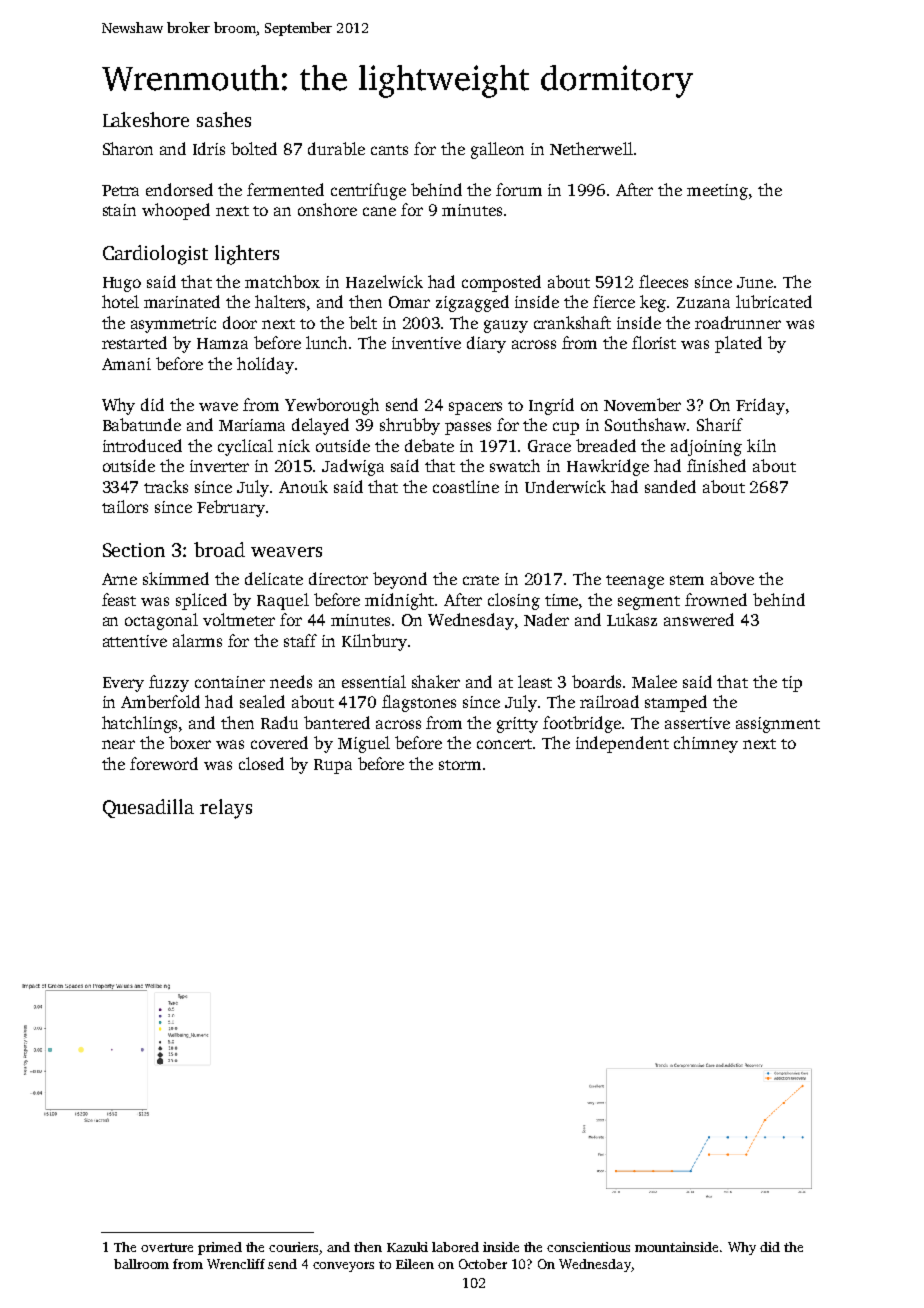 The image size is (924, 1308). Describe the element at coordinates (635, 582) in the screenshot. I see `teenage` at that location.
